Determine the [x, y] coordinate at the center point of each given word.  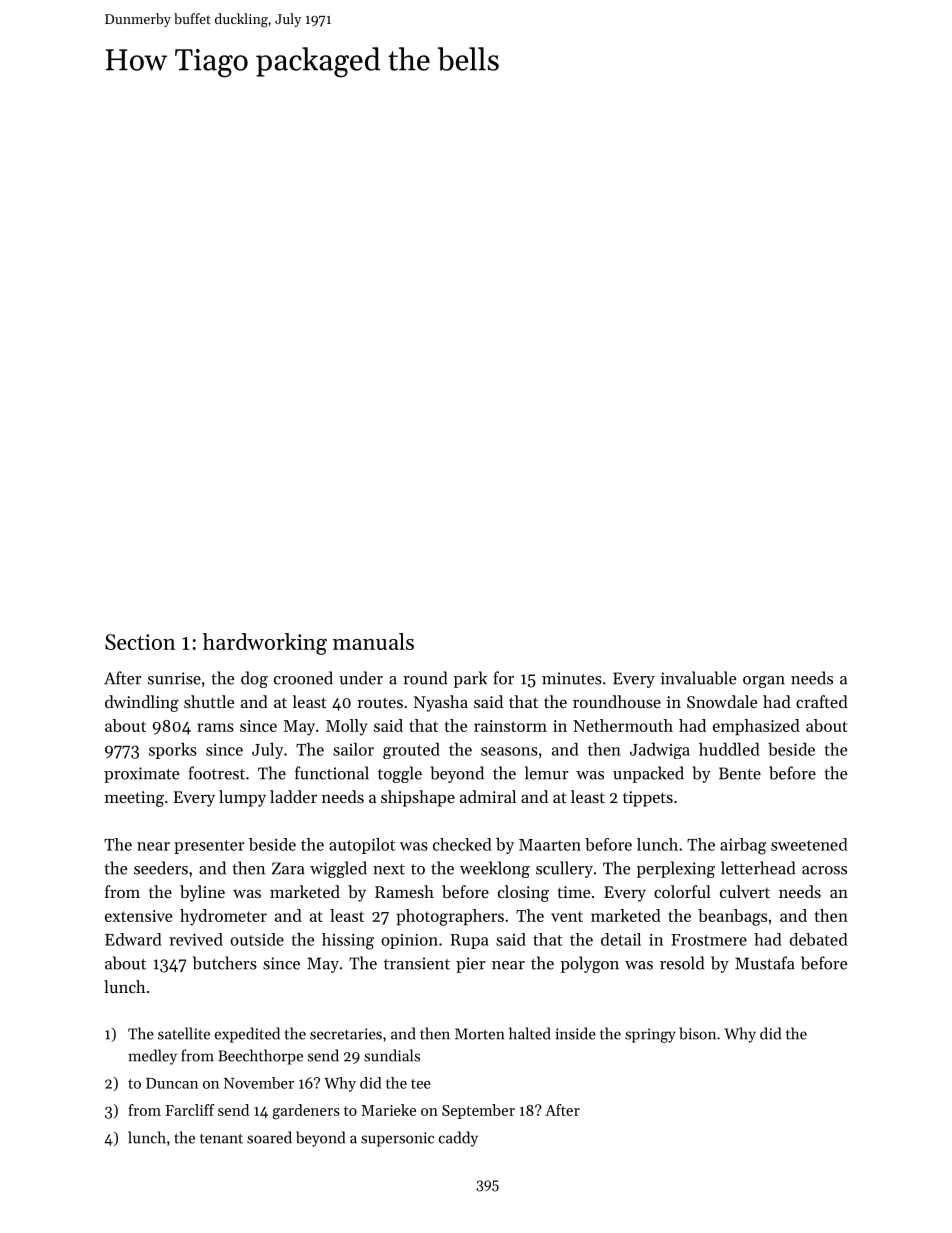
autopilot [362, 846]
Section [140, 642]
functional [332, 773]
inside [575, 1033]
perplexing [676, 869]
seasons [509, 751]
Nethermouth [623, 725]
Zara [288, 868]
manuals [373, 641]
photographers [450, 917]
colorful [682, 891]
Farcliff [189, 1110]
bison [697, 1033]
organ [764, 682]
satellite [184, 1033]
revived [196, 939]
